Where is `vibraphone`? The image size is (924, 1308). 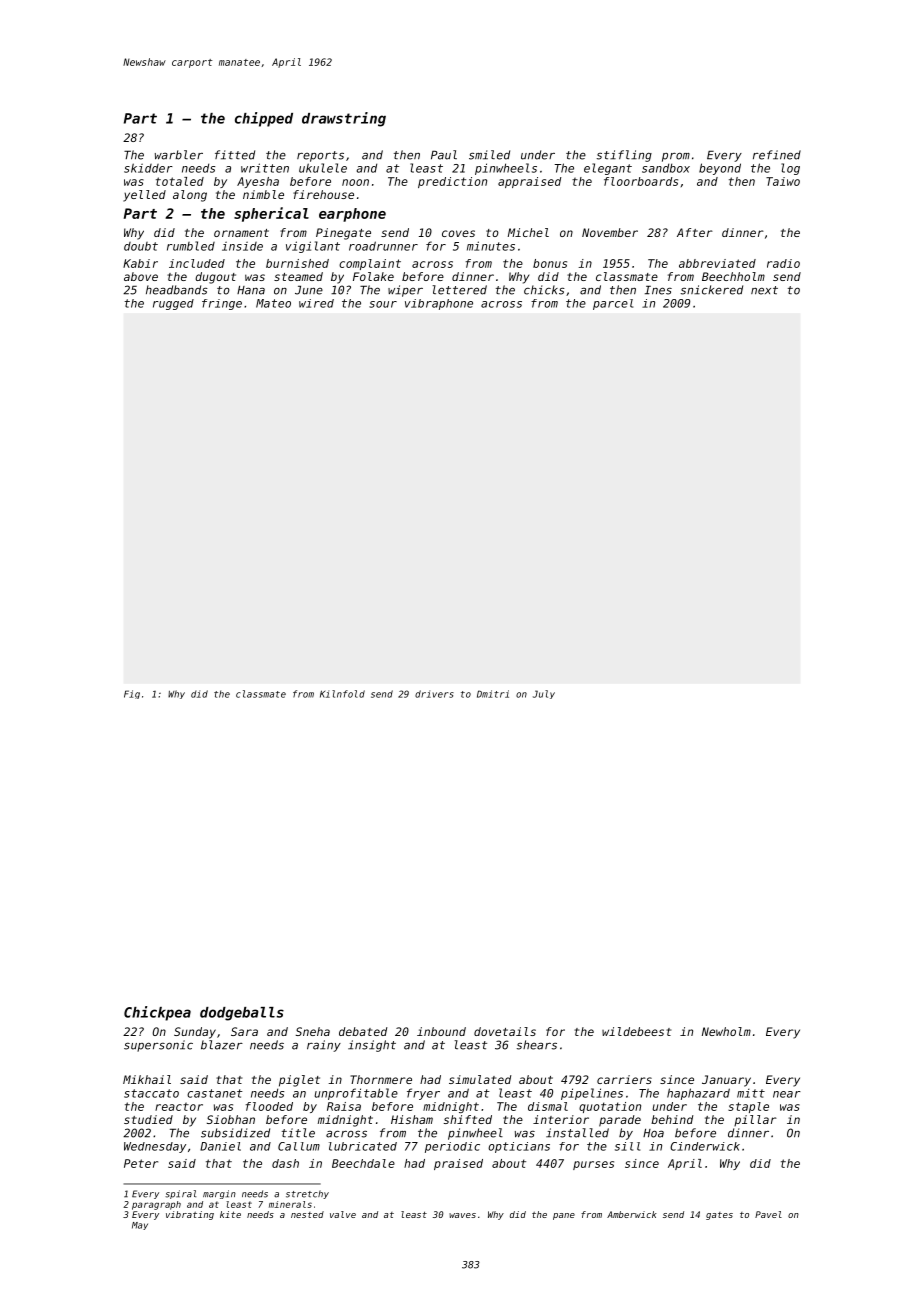 vibraphone is located at coordinates (439, 304).
